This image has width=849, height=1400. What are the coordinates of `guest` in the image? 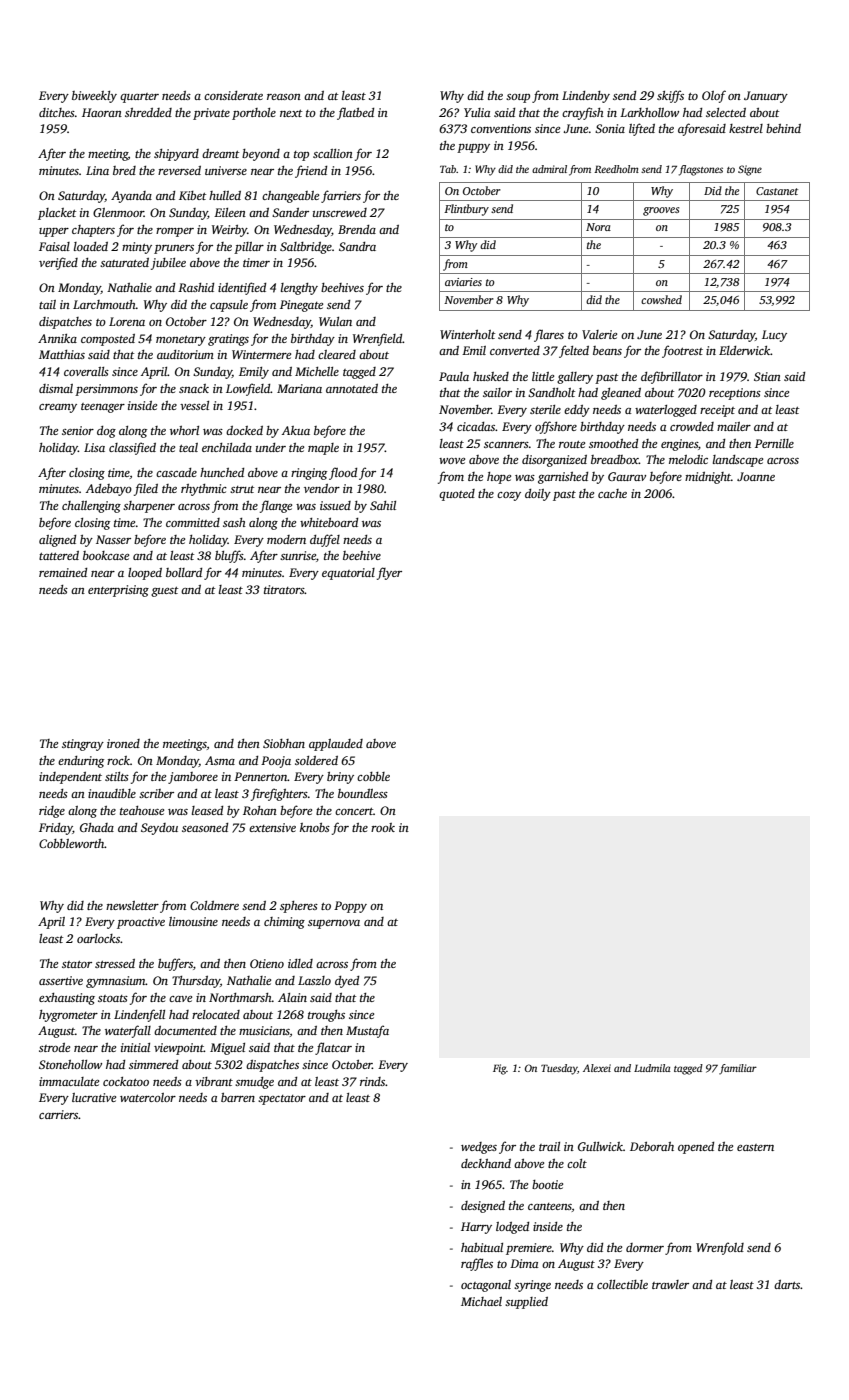 It's located at (164, 592).
